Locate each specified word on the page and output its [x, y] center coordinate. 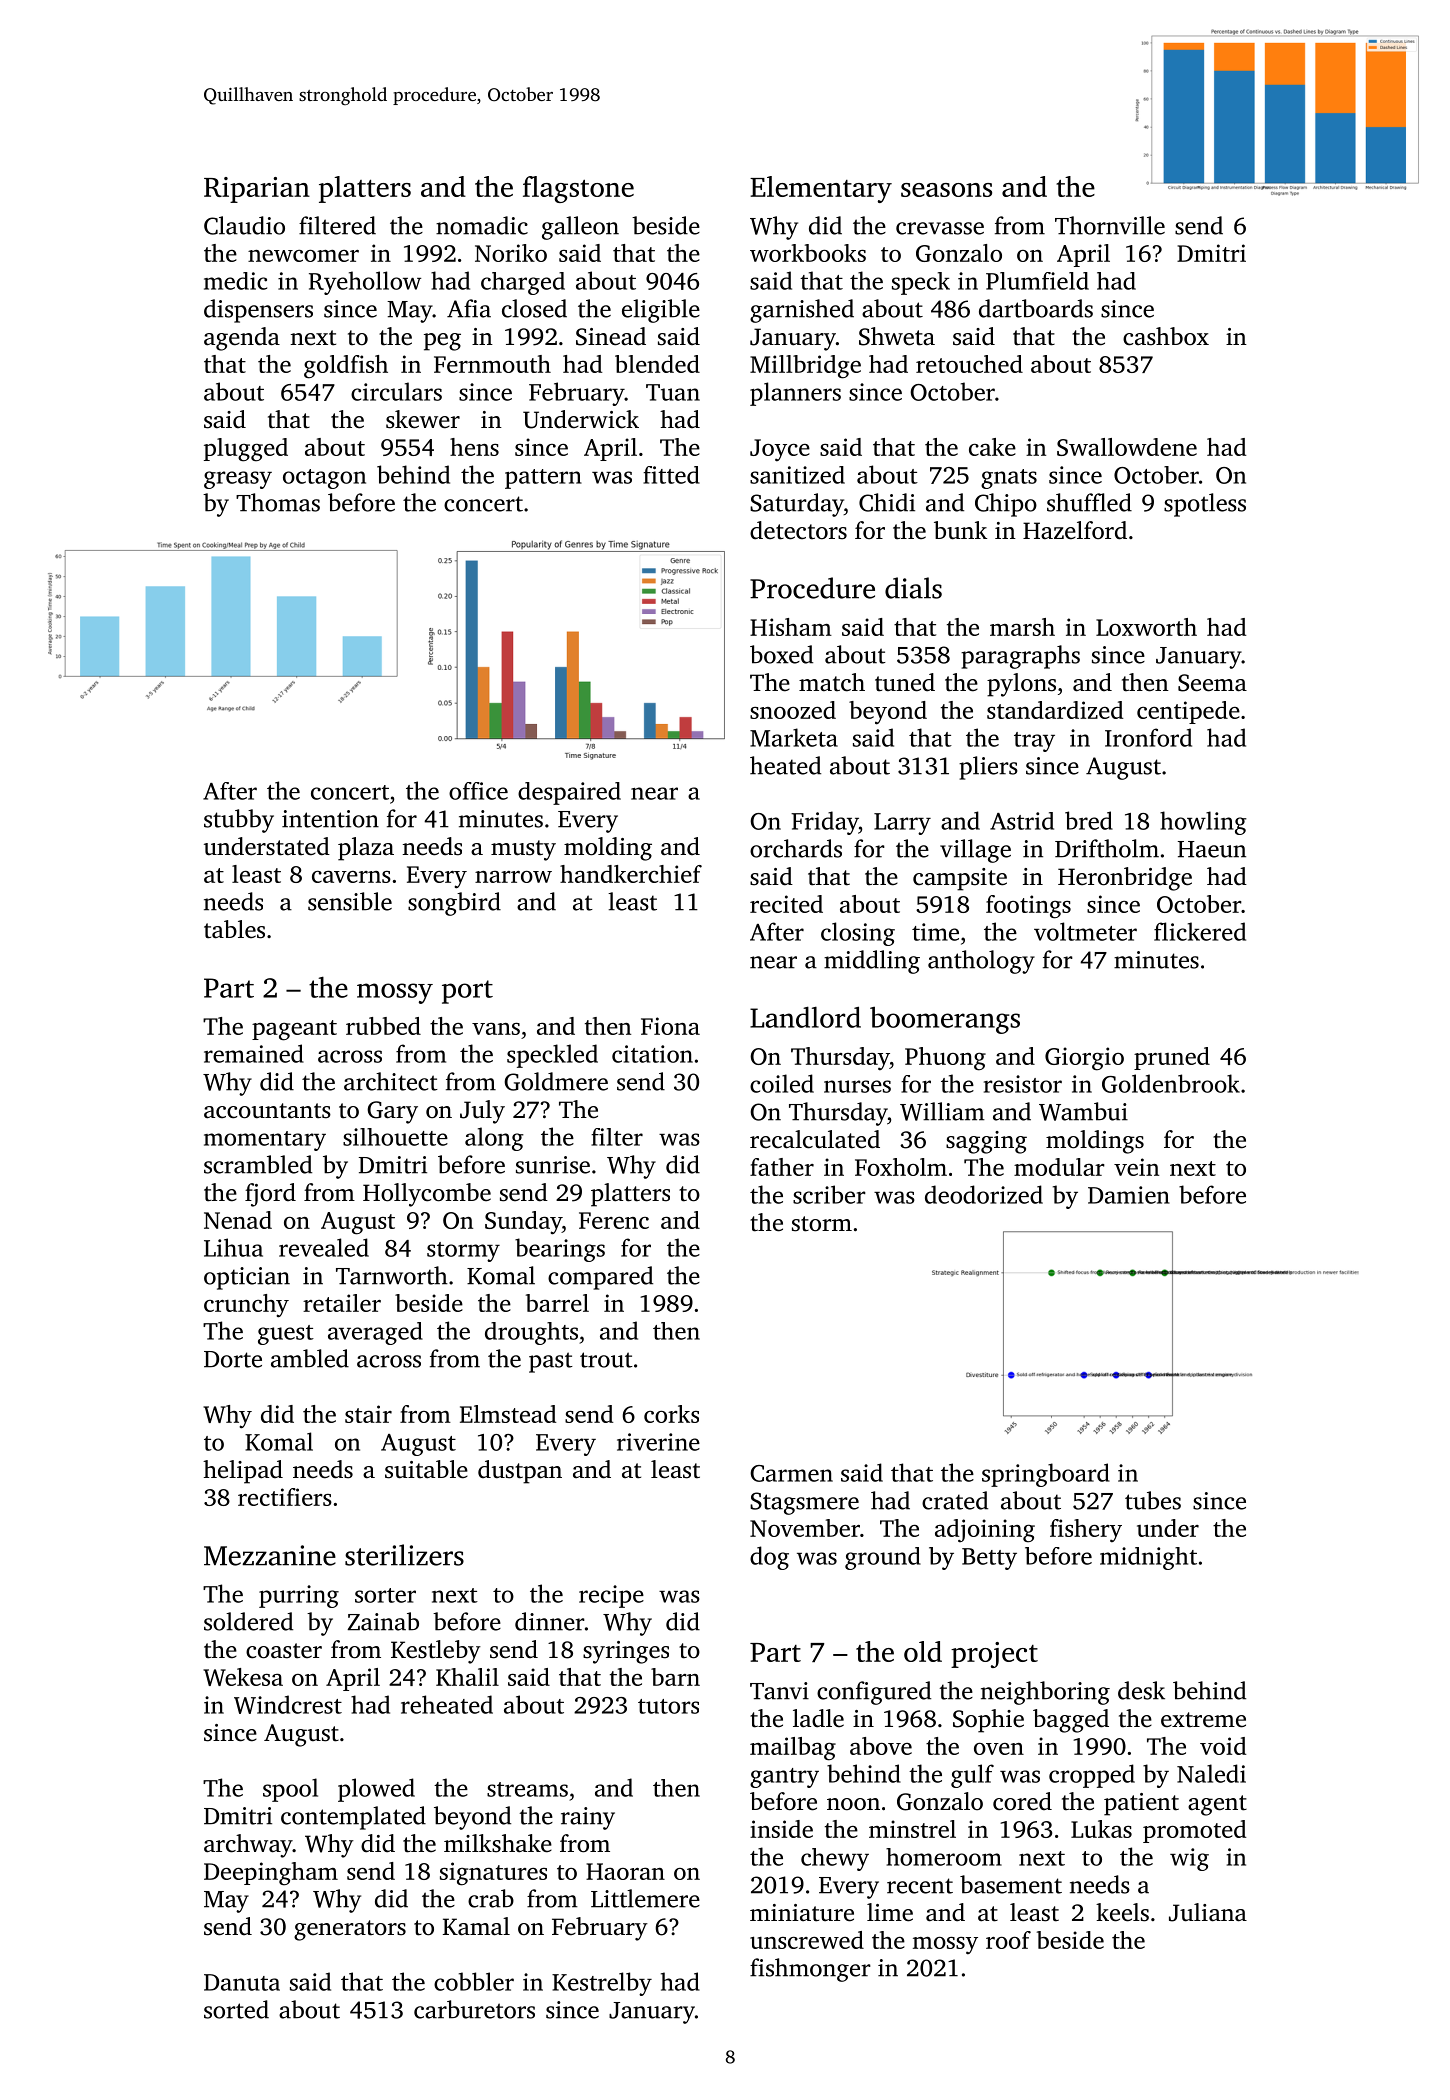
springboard [1046, 1475]
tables [234, 929]
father [782, 1167]
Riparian [257, 190]
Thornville [1110, 225]
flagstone [578, 189]
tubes [1153, 1500]
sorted [236, 2009]
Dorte [233, 1359]
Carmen [791, 1473]
